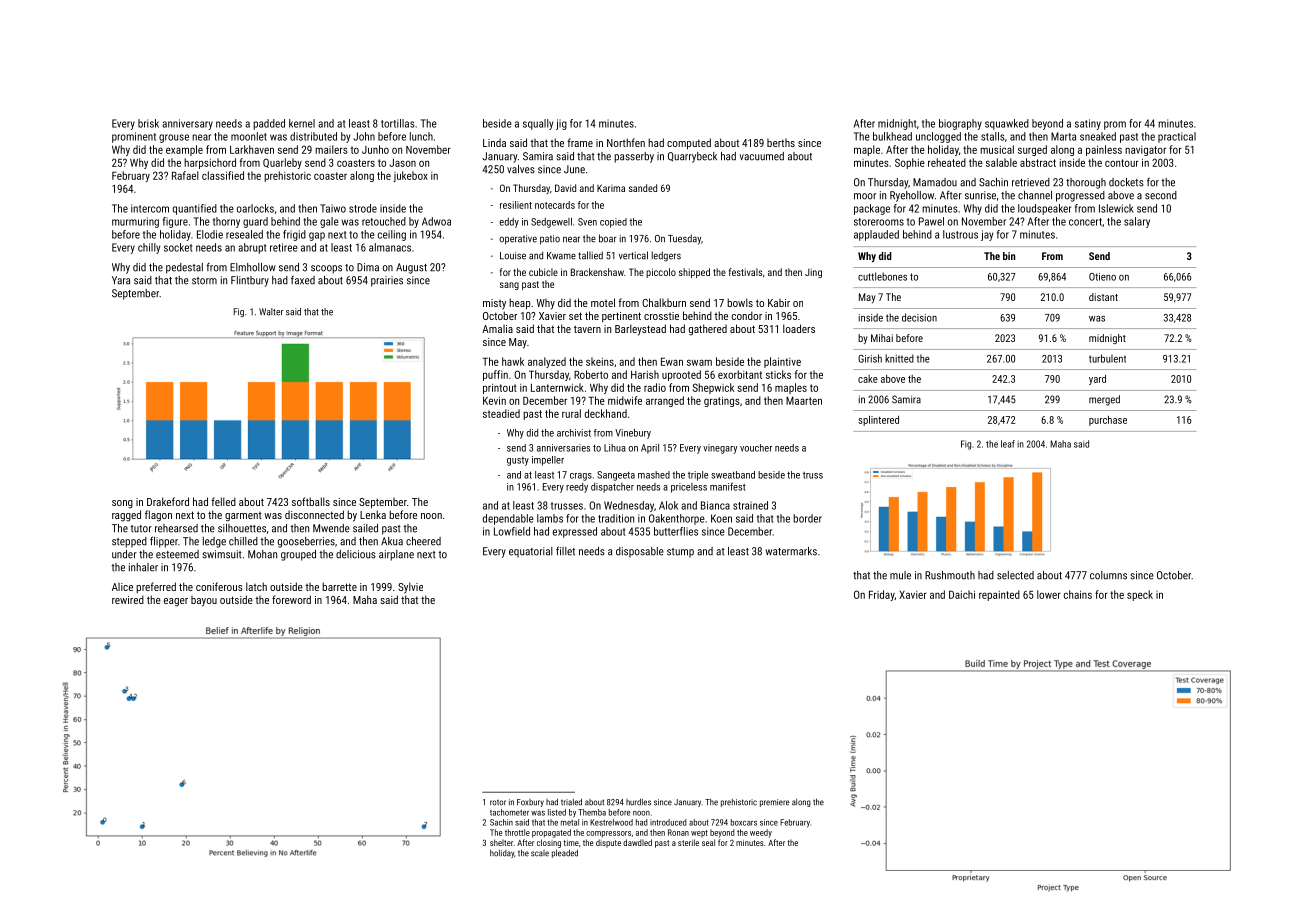  I want to click on squally, so click(538, 124).
